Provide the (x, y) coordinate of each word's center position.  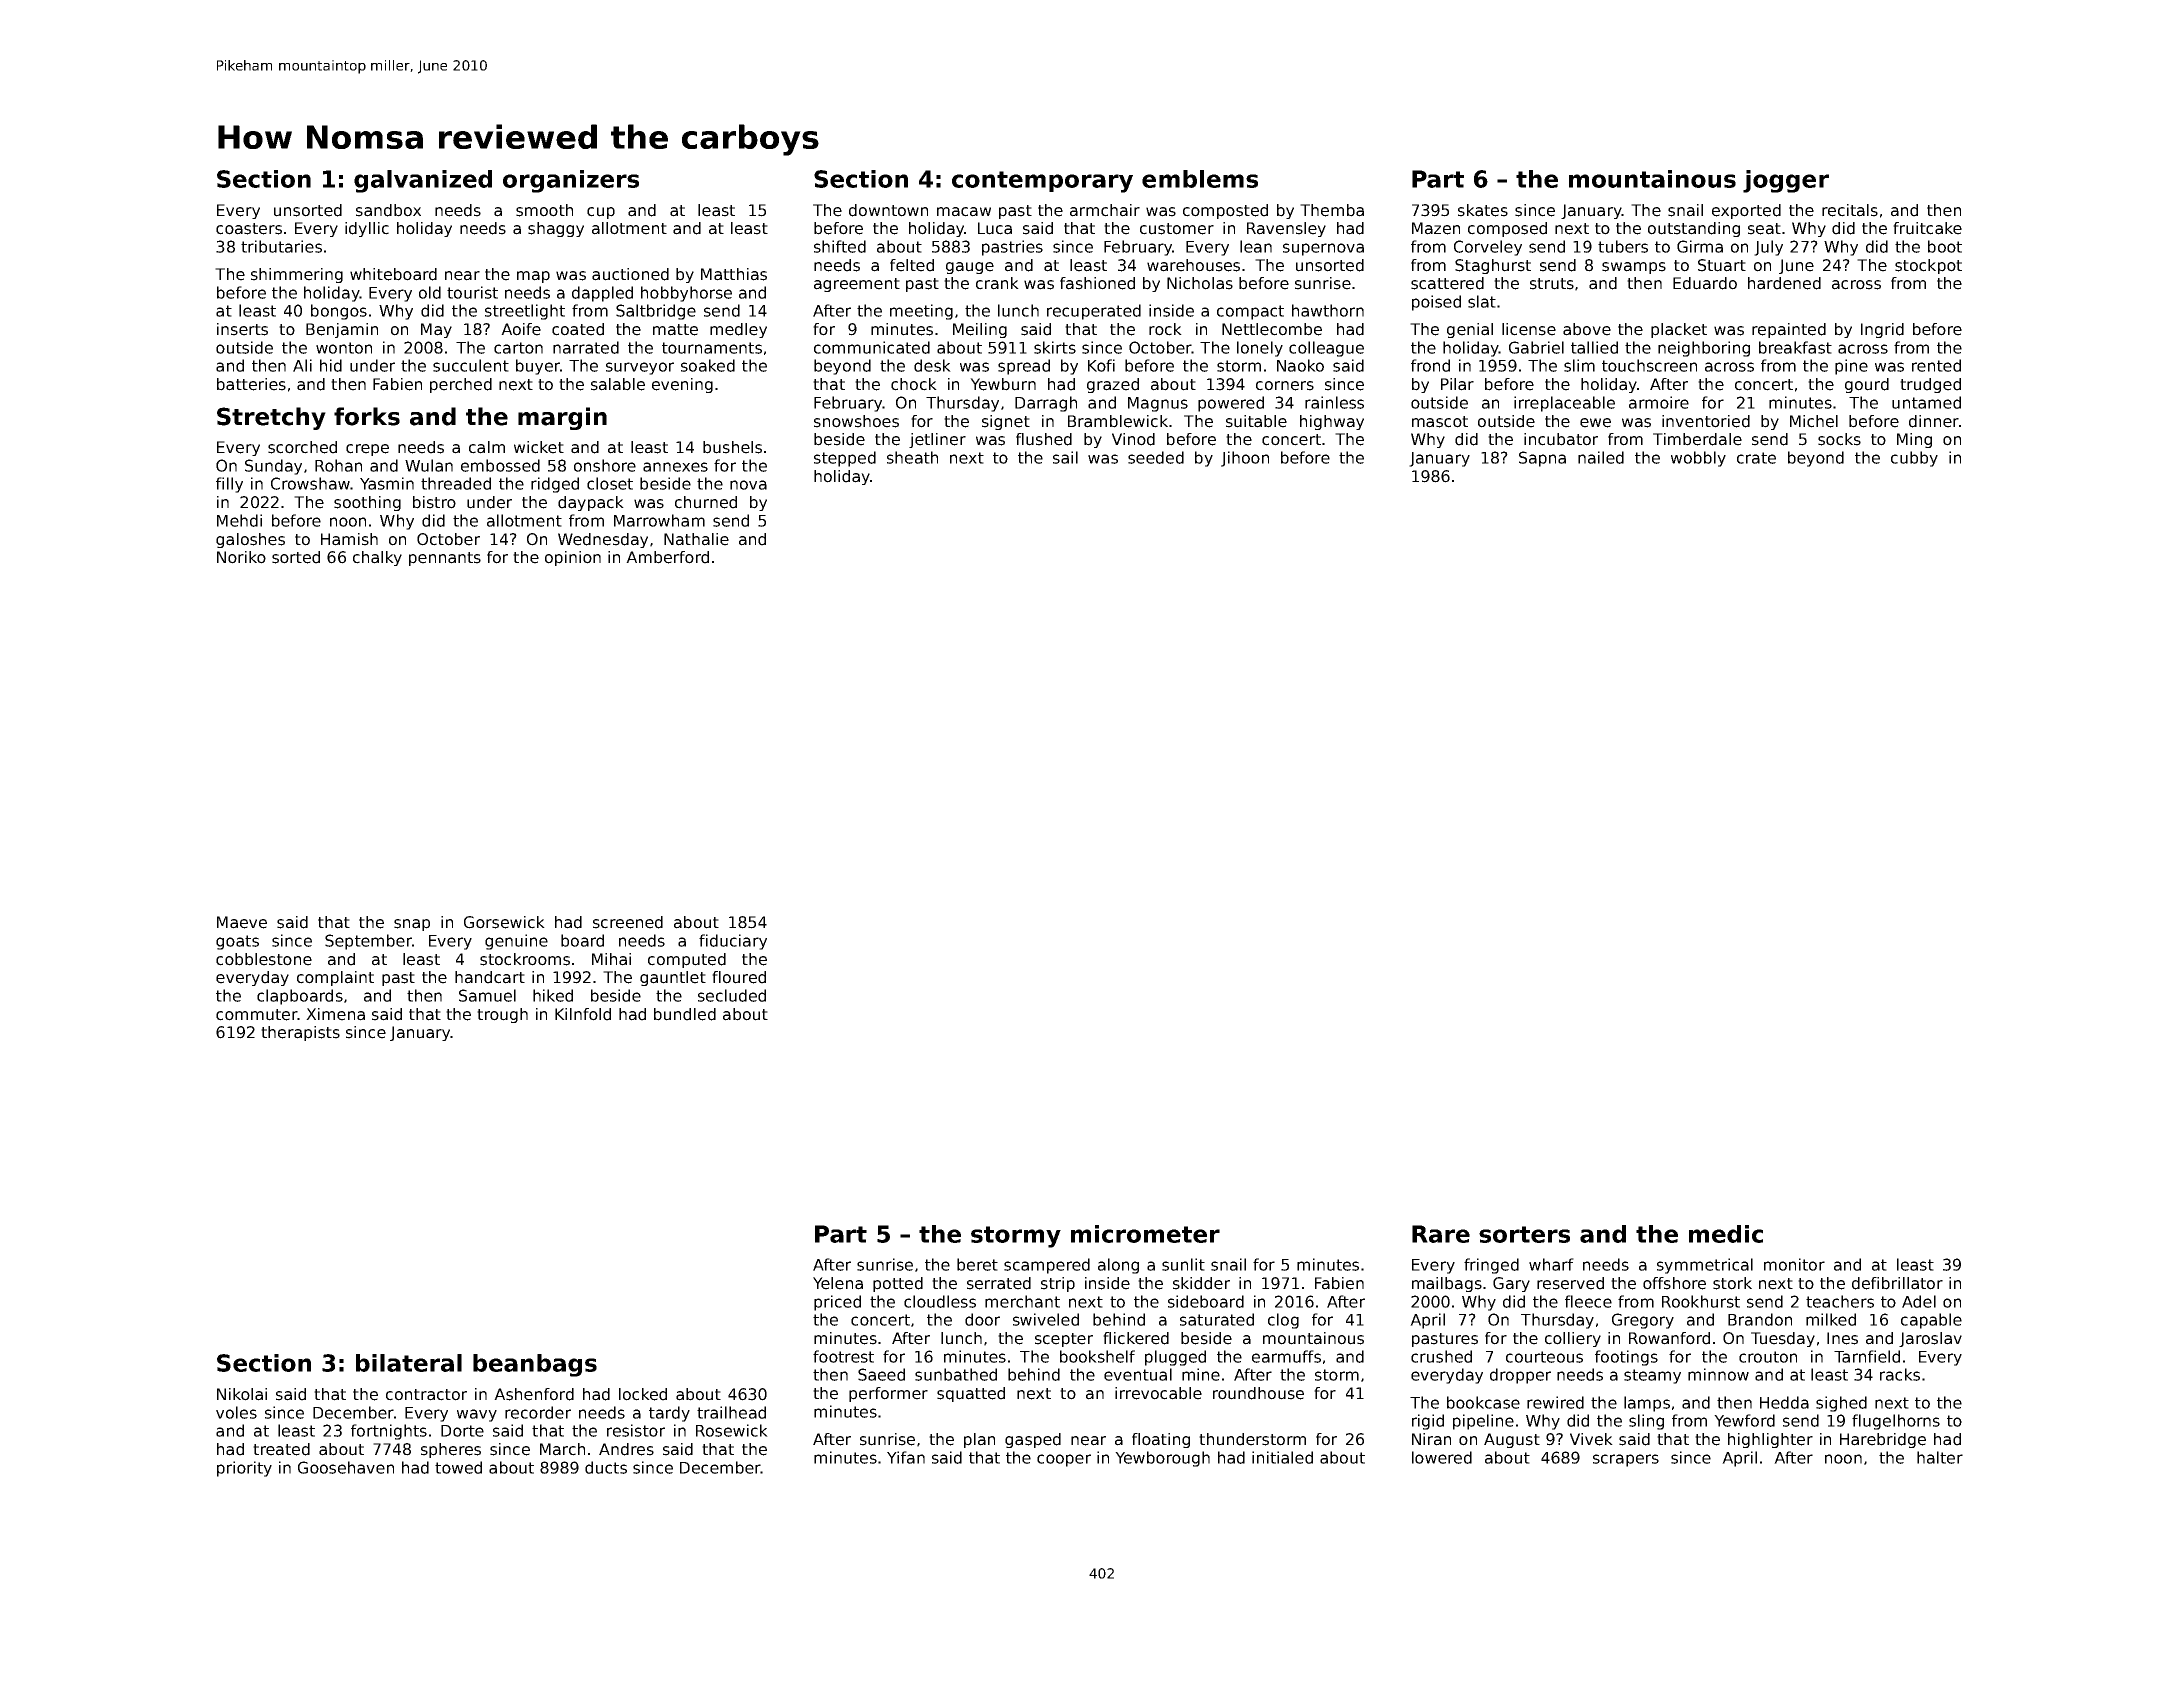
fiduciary (733, 942)
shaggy (556, 229)
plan (979, 1440)
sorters (1524, 1234)
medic (1726, 1234)
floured (739, 977)
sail (1065, 457)
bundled (685, 1014)
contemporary (1042, 182)
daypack (591, 503)
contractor (426, 1395)
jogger (1786, 181)
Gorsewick (504, 922)
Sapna (1542, 459)
